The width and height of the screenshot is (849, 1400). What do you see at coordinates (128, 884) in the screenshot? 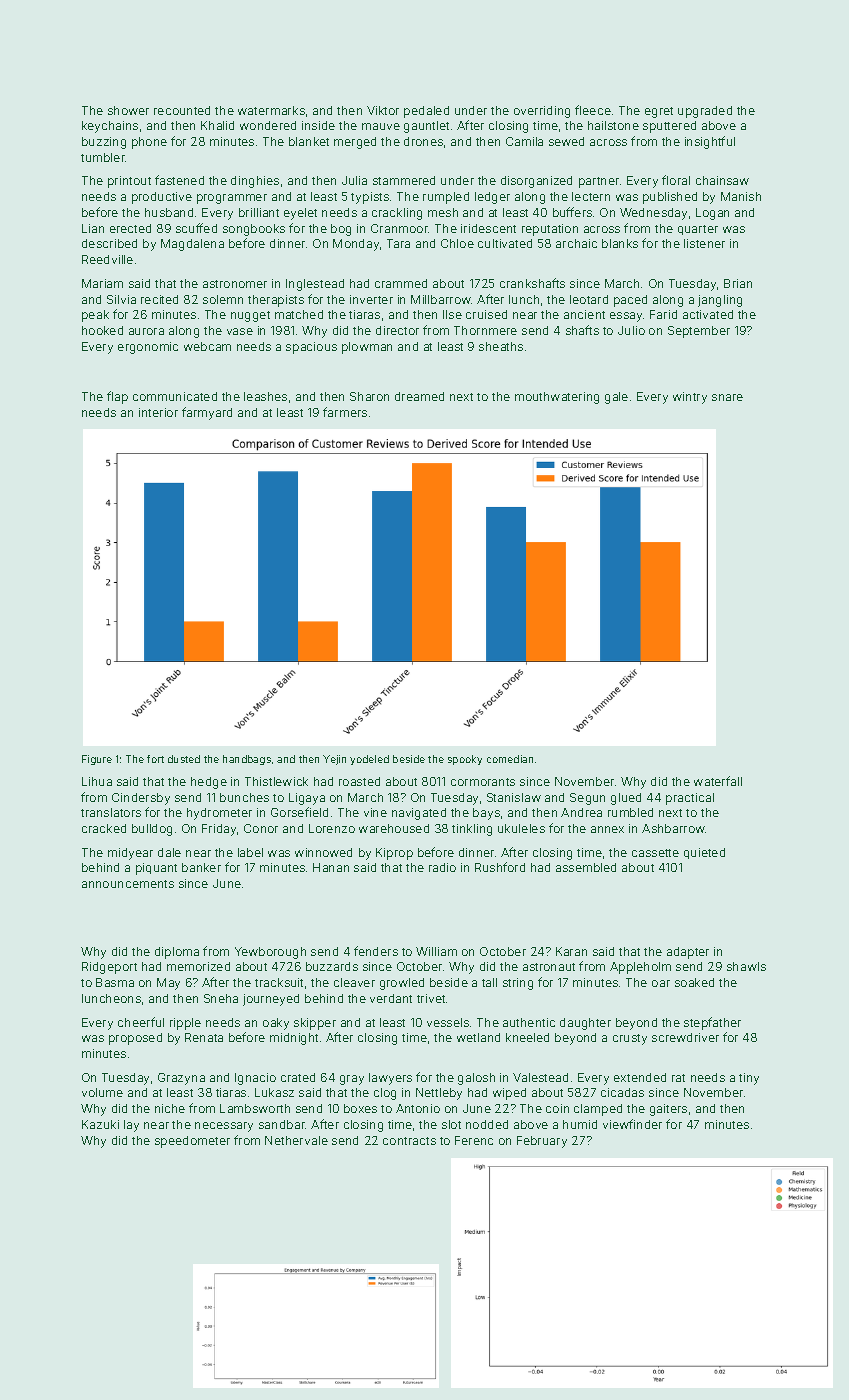
I see `announcements` at bounding box center [128, 884].
